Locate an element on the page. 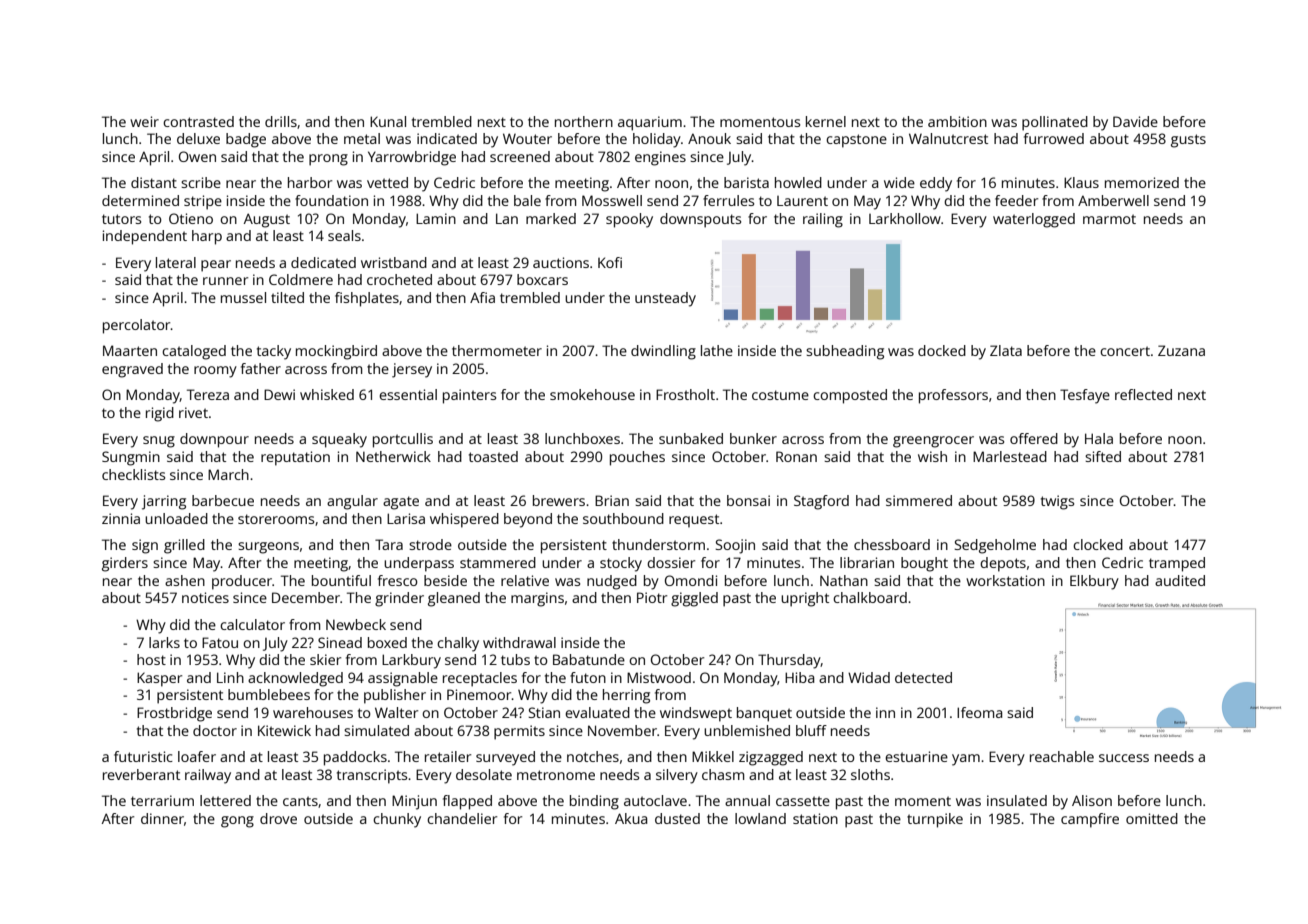 The image size is (1308, 924). concert is located at coordinates (1125, 351).
